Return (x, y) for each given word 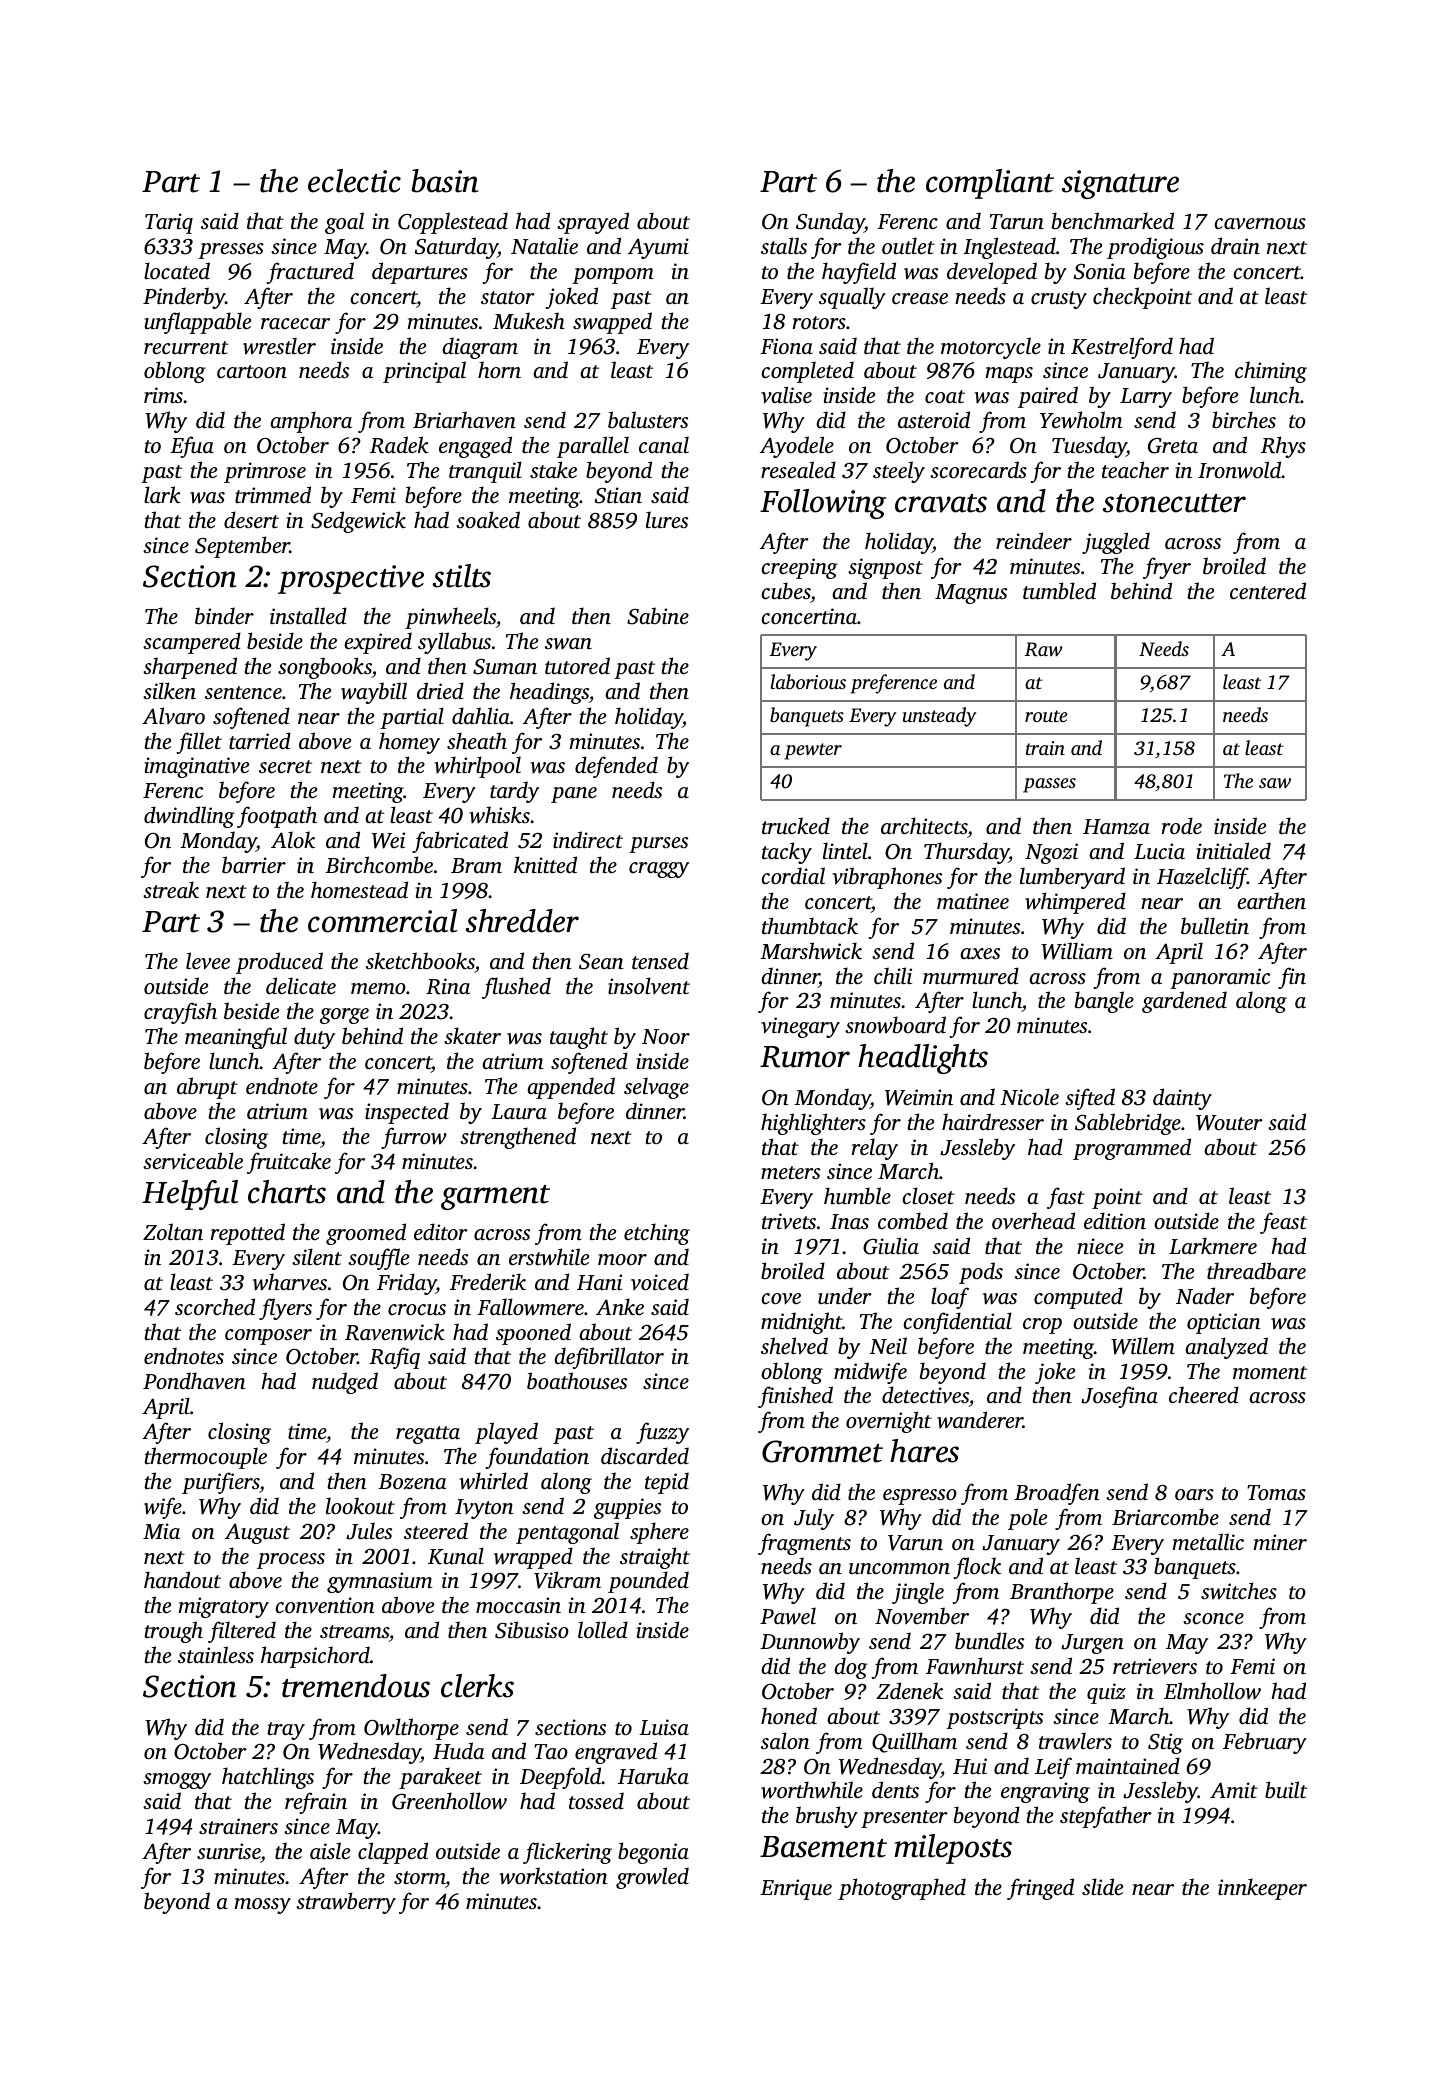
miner (1280, 1542)
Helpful (190, 1195)
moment (1270, 1372)
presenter (904, 1819)
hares (924, 1451)
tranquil (485, 472)
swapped (612, 323)
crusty (1059, 300)
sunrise (229, 1851)
